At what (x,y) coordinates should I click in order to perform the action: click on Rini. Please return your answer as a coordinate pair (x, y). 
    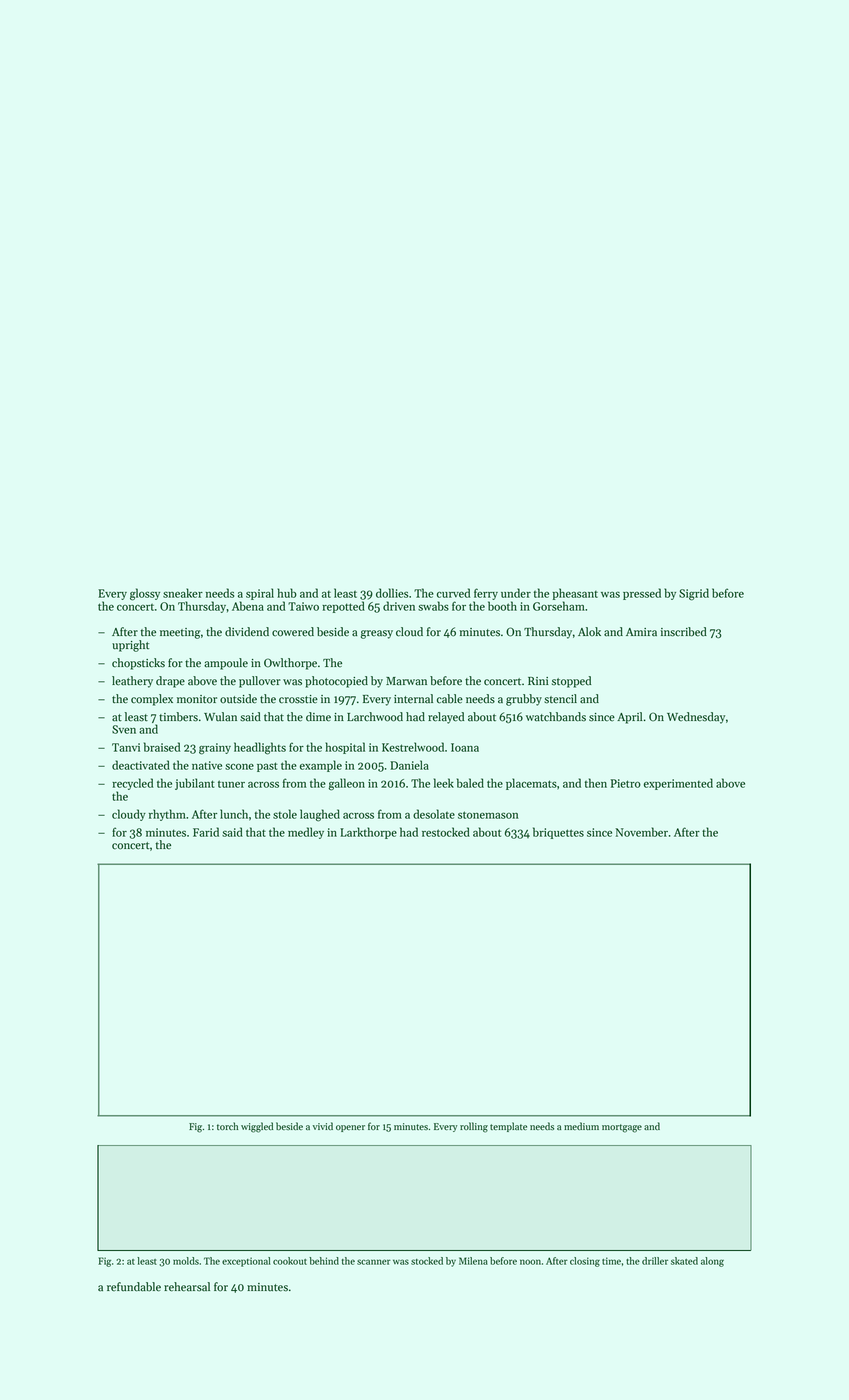
    Looking at the image, I should click on (538, 681).
